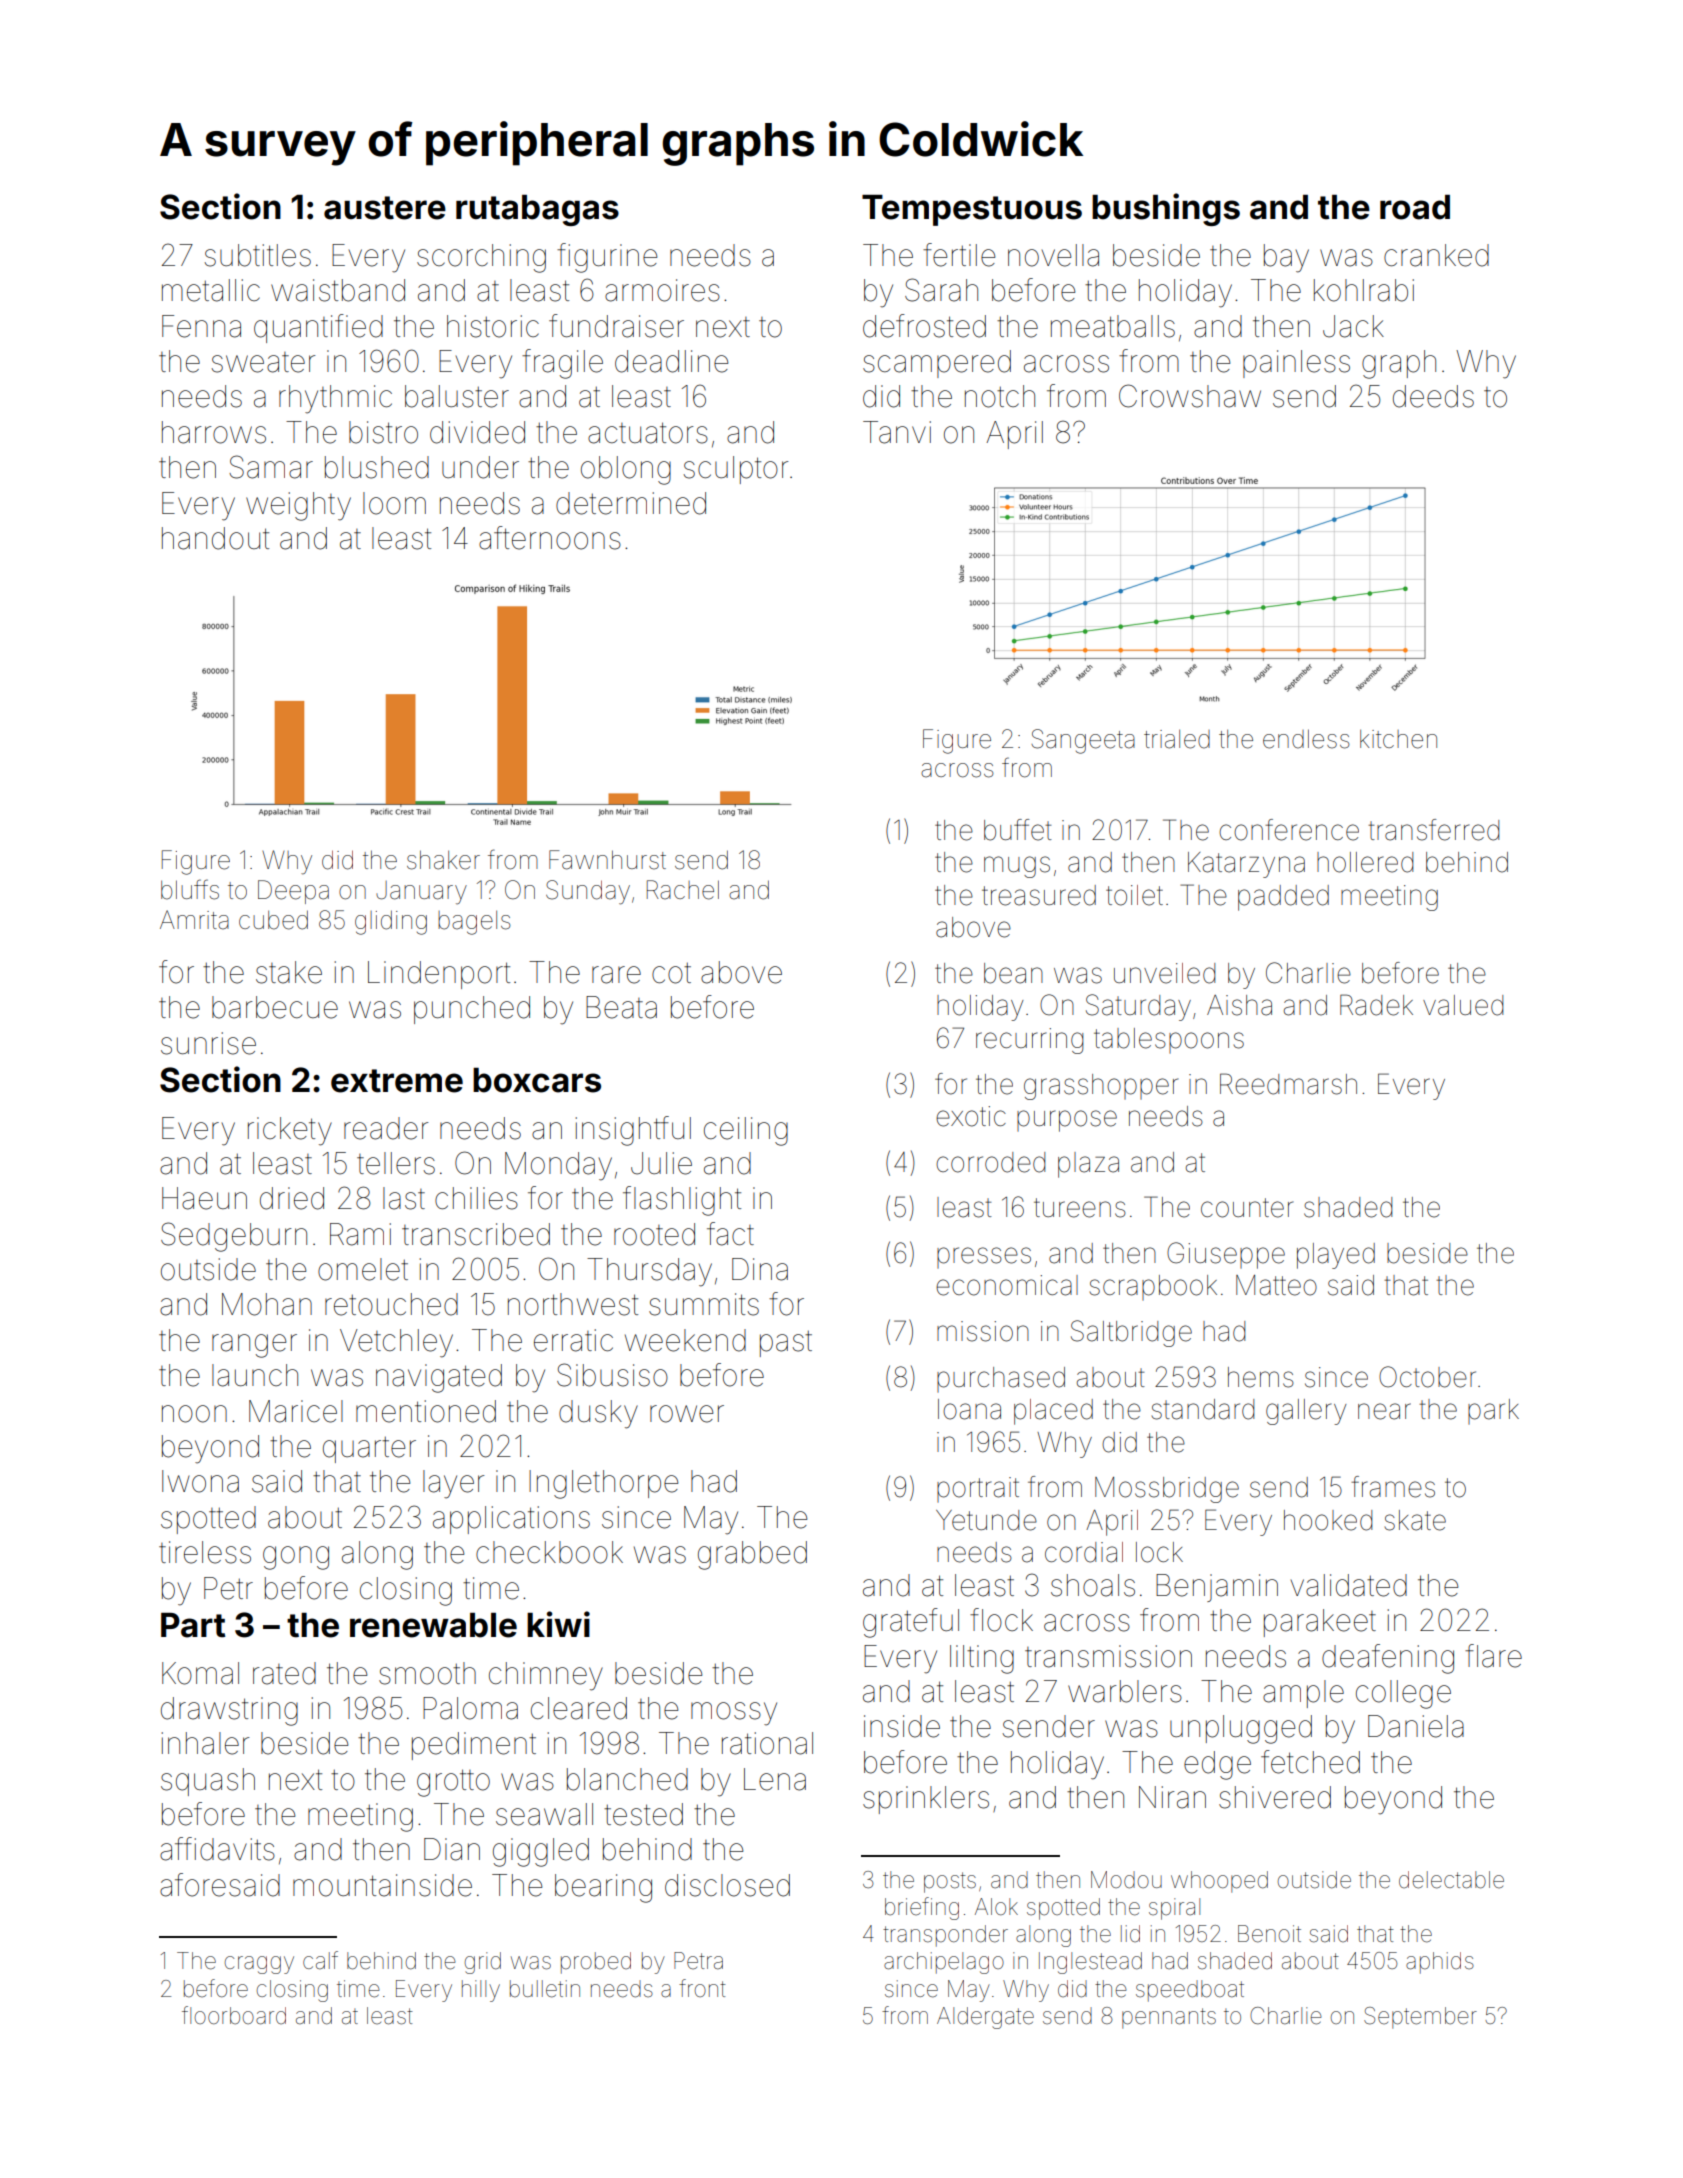  I want to click on shaker, so click(443, 860).
